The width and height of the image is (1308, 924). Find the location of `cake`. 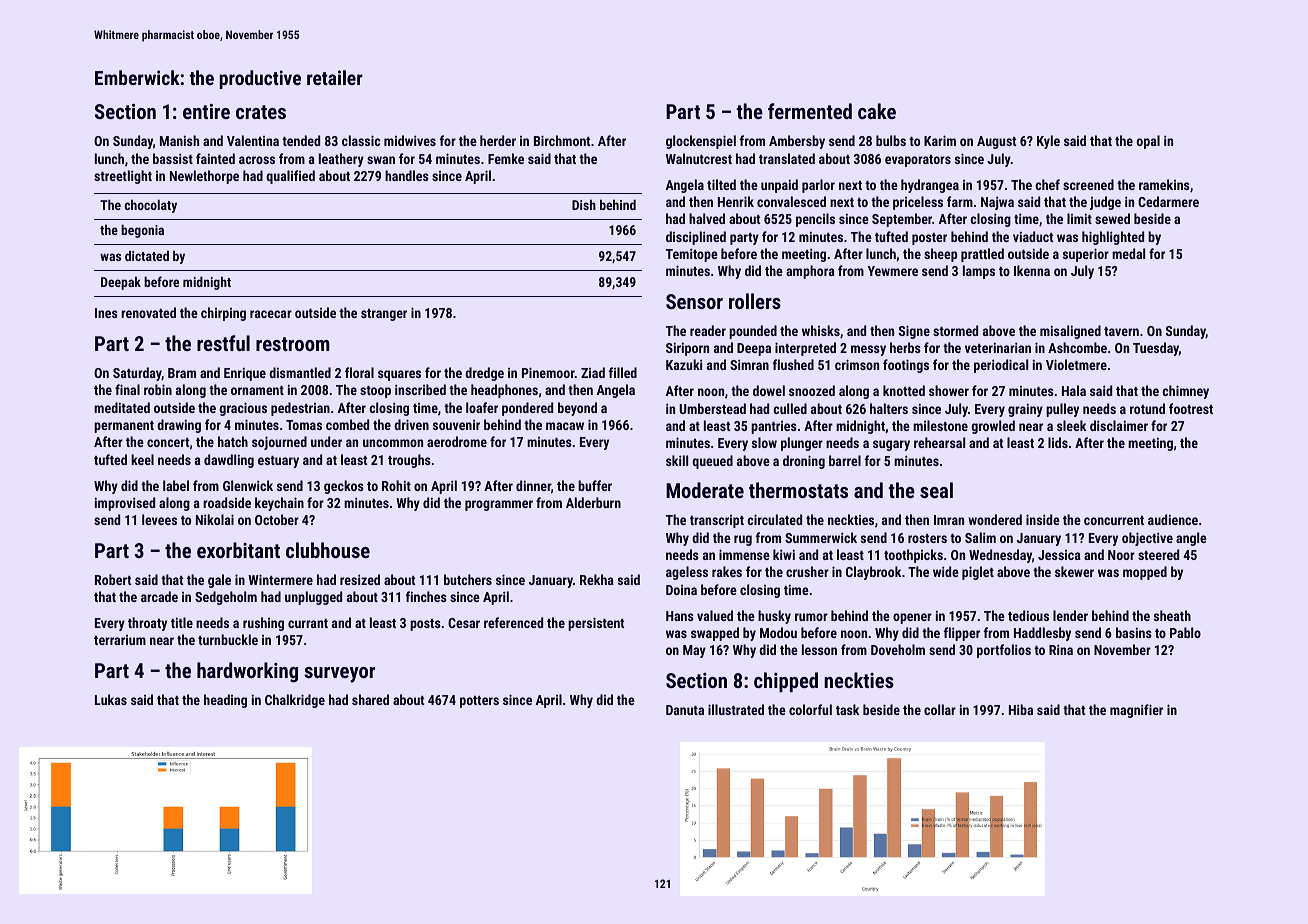

cake is located at coordinates (877, 111).
